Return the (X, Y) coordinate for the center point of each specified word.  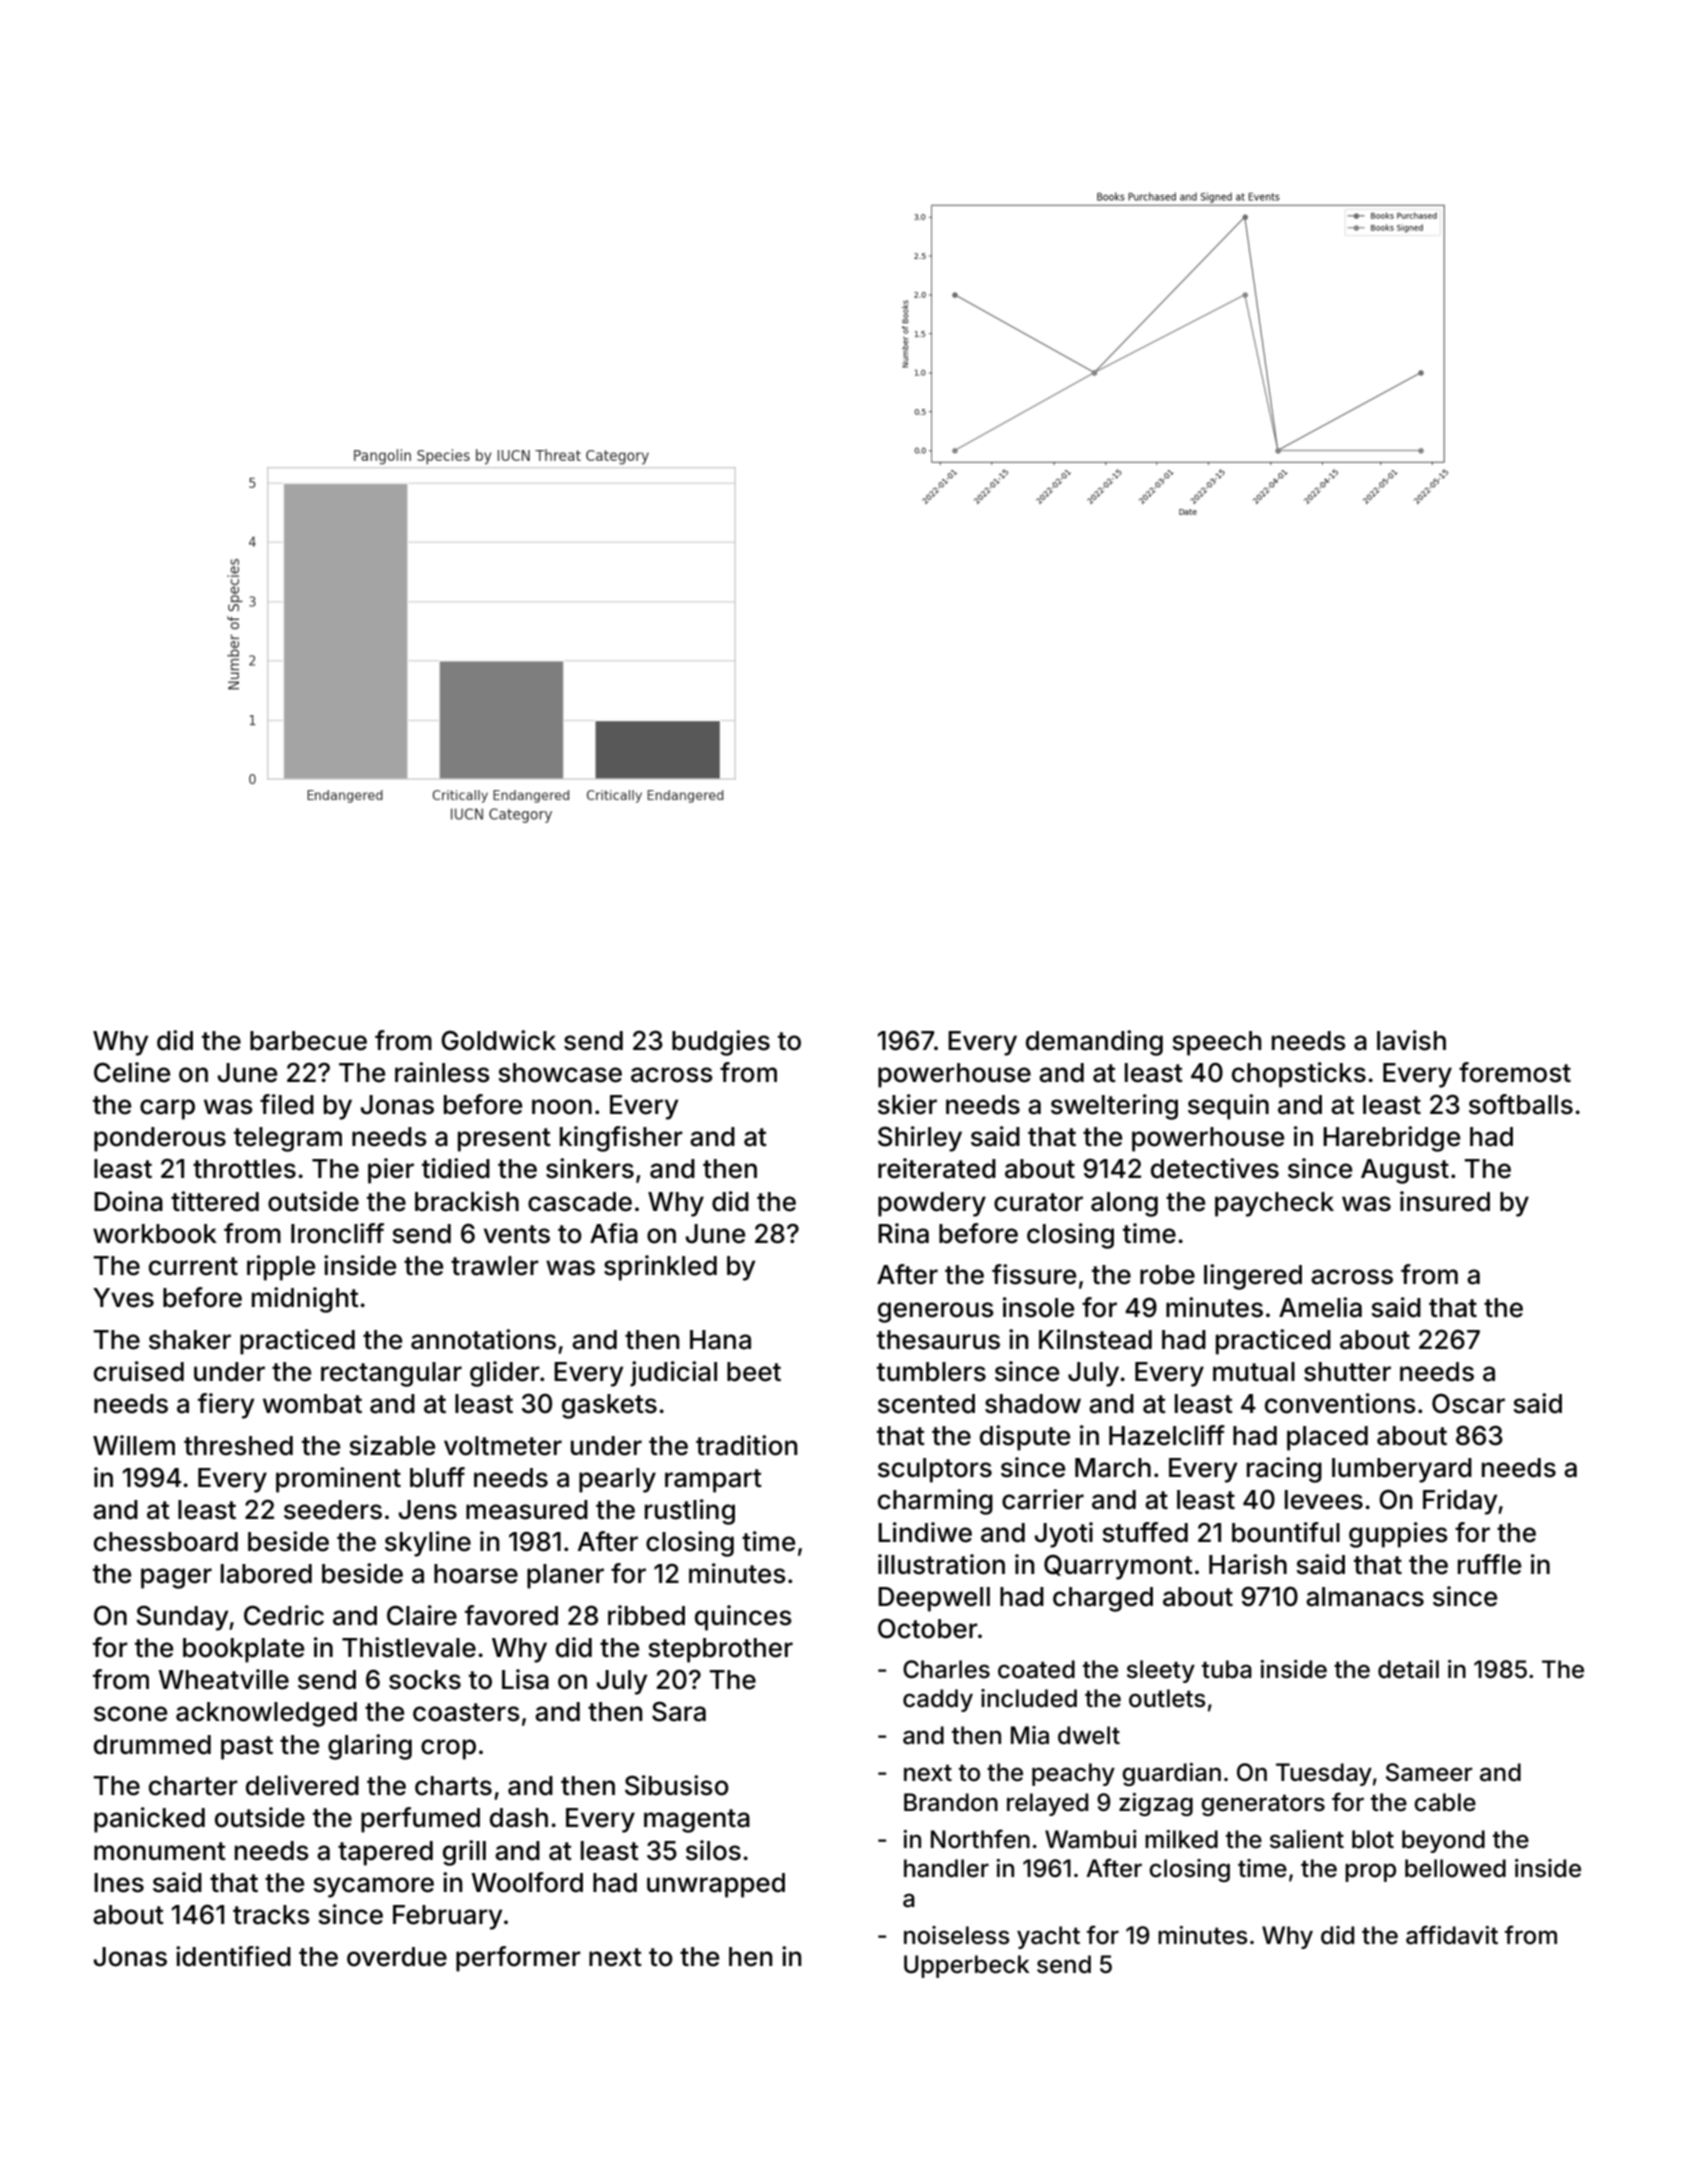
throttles (244, 1169)
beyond (1443, 1841)
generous (936, 1312)
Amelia (1320, 1307)
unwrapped (716, 1885)
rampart (713, 1481)
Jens (427, 1510)
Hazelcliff (1167, 1435)
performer (518, 1959)
